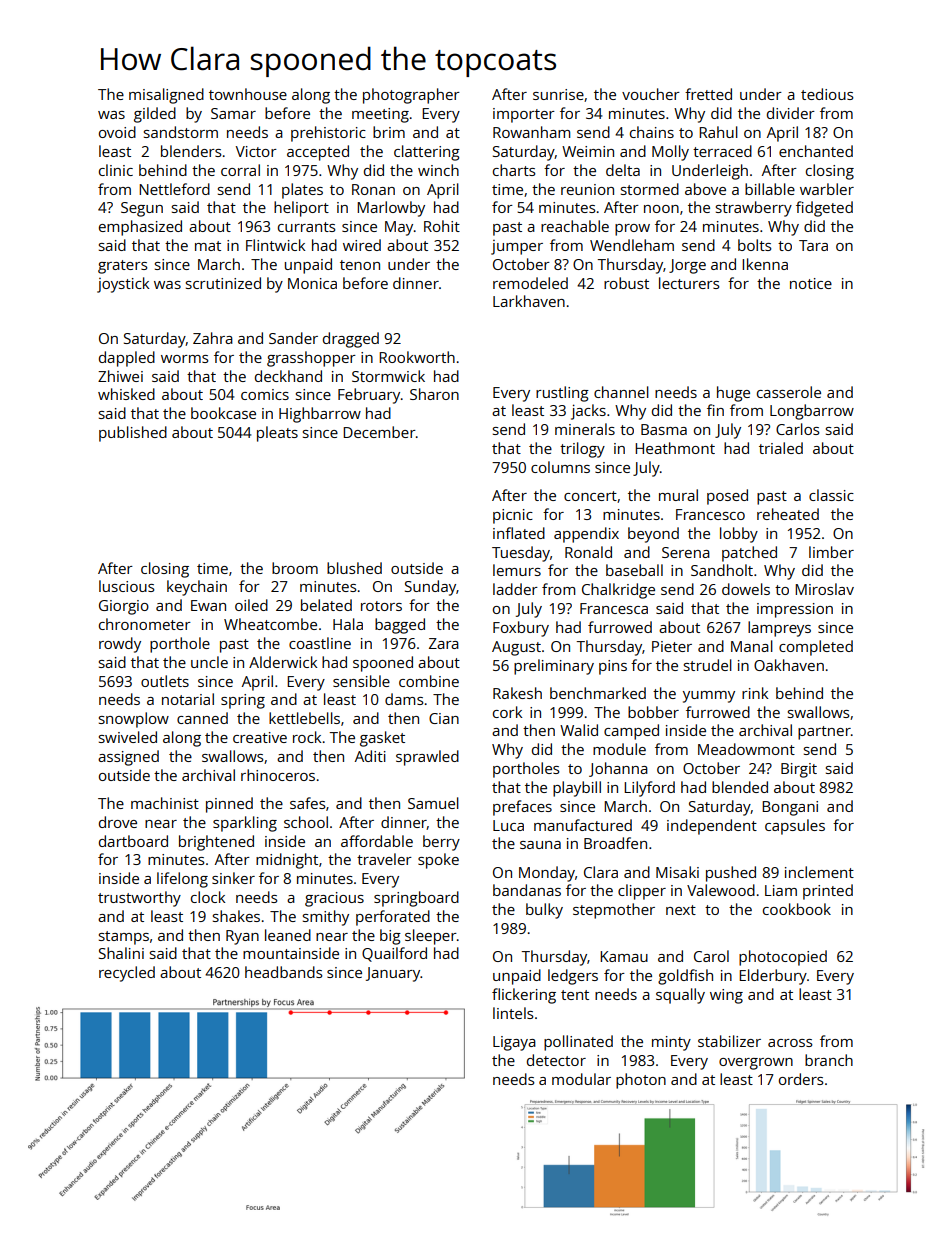  Describe the element at coordinates (562, 394) in the document. I see `rustling` at that location.
